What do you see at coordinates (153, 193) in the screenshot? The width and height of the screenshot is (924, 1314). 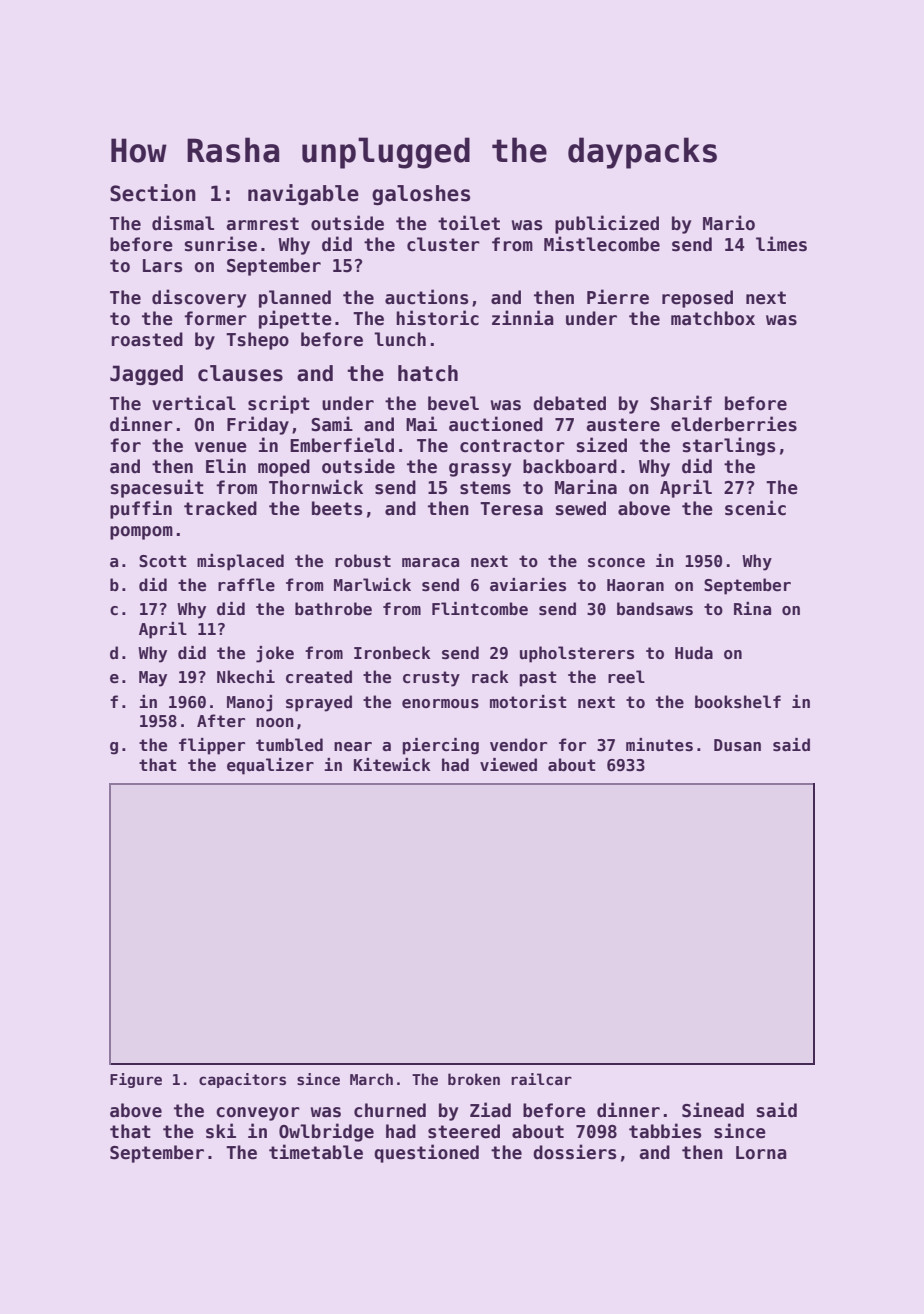 I see `Section` at bounding box center [153, 193].
